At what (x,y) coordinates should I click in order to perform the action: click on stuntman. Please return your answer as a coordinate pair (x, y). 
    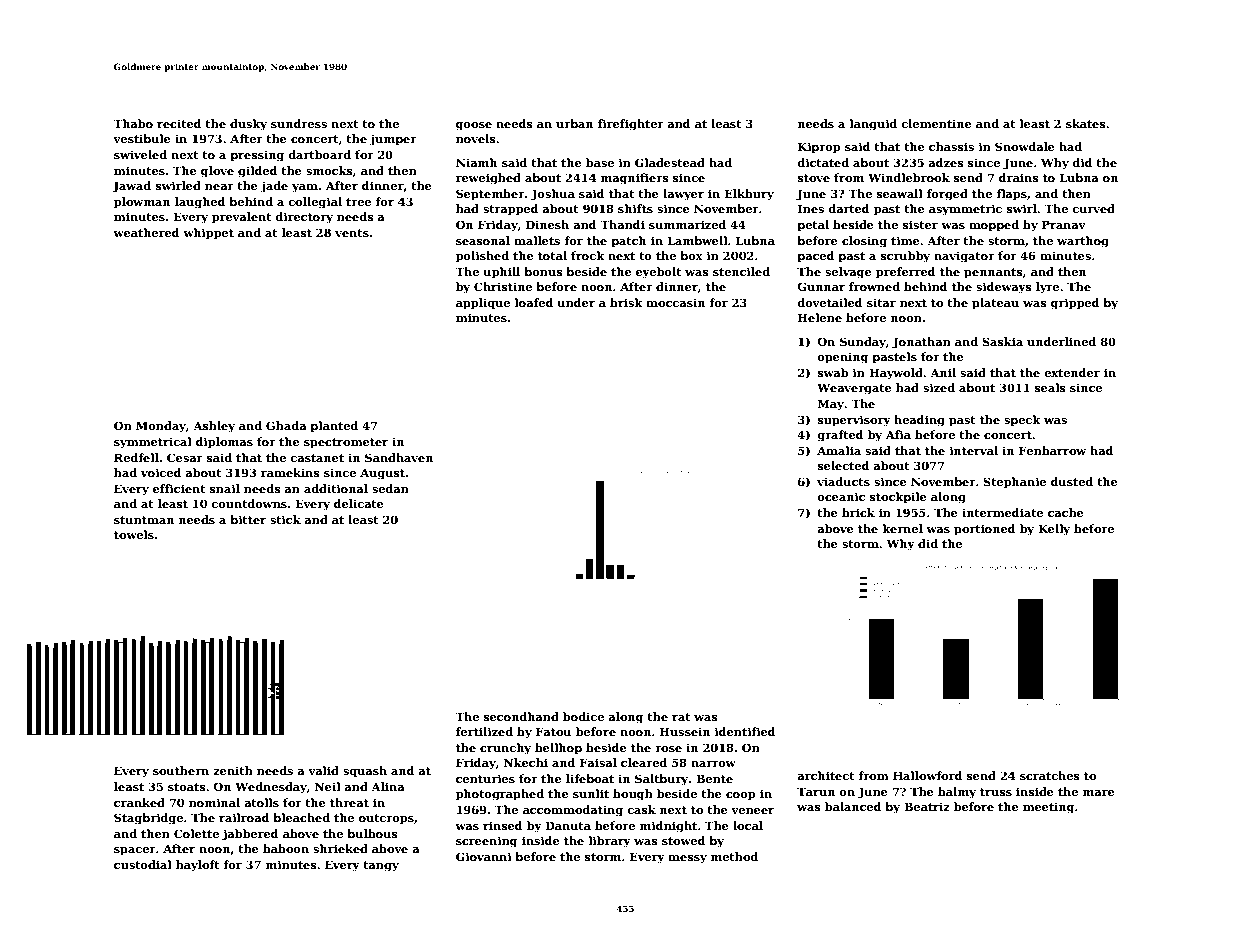
    Looking at the image, I should click on (144, 520).
